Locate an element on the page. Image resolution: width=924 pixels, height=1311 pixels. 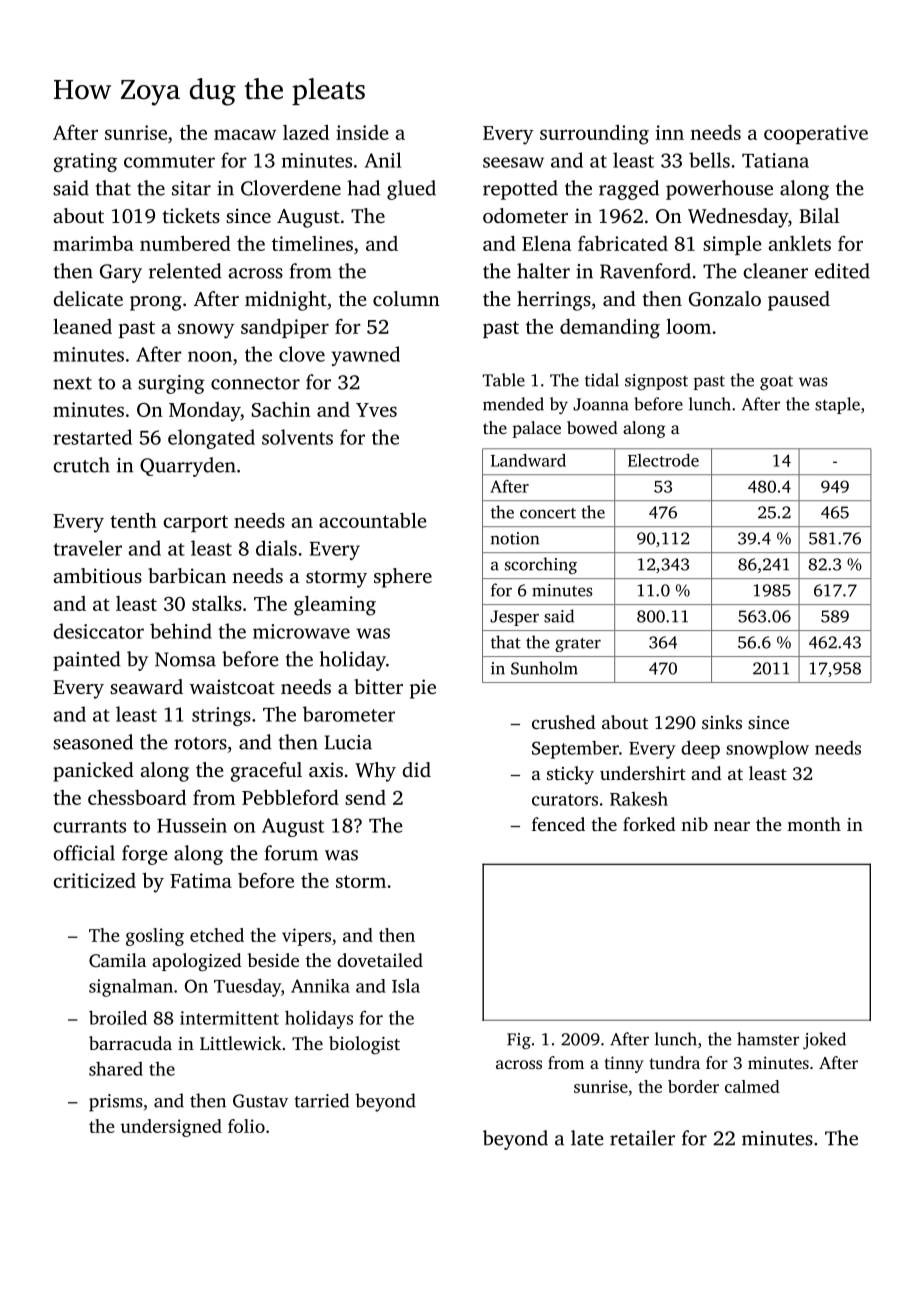
graceful is located at coordinates (266, 772).
